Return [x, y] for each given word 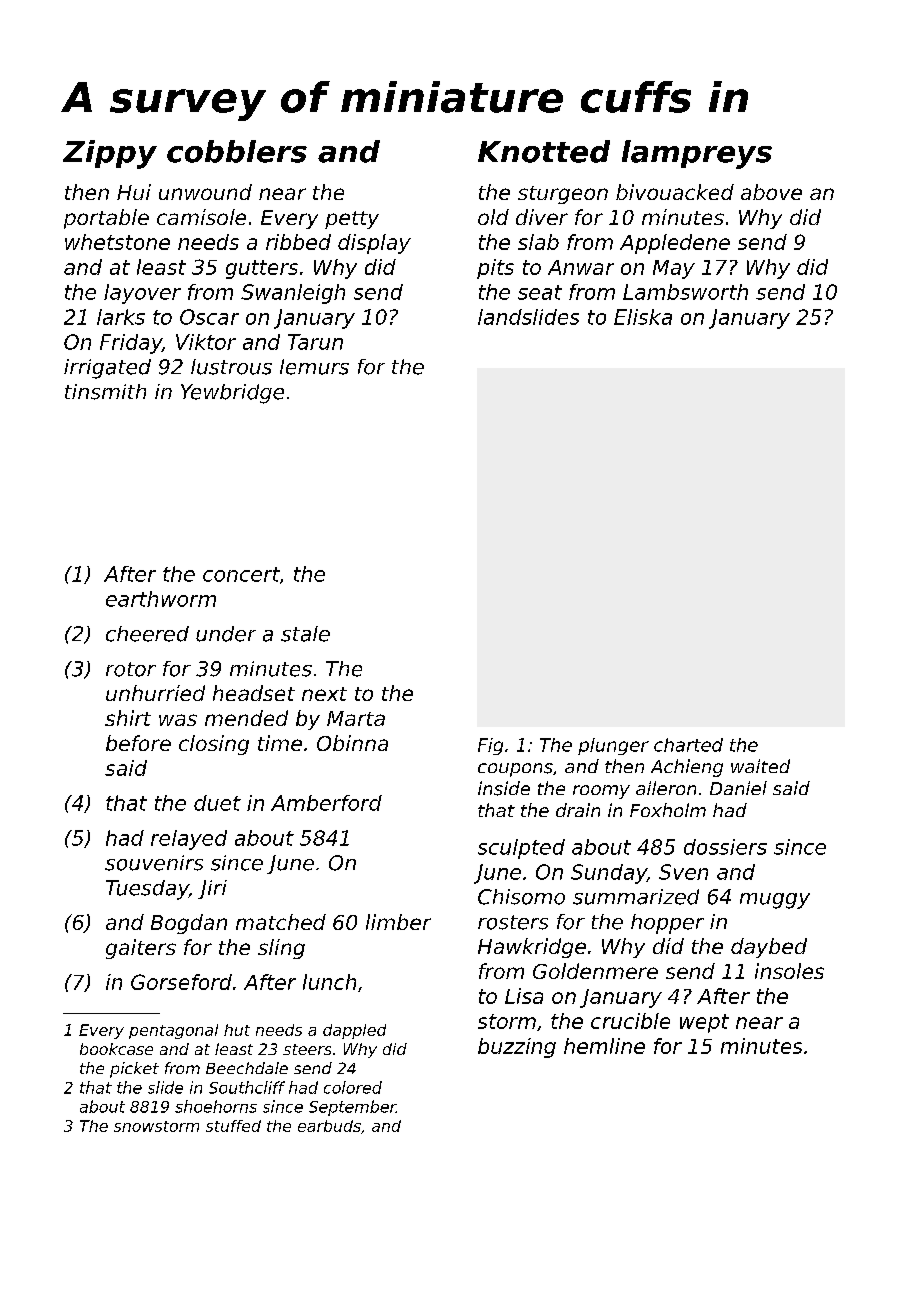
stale [305, 634]
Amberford [326, 803]
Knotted [544, 151]
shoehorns [216, 1106]
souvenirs [154, 863]
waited [760, 766]
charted [688, 745]
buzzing [517, 1048]
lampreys [697, 154]
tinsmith [105, 392]
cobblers [237, 151]
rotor [131, 669]
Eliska [643, 317]
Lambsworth [685, 292]
